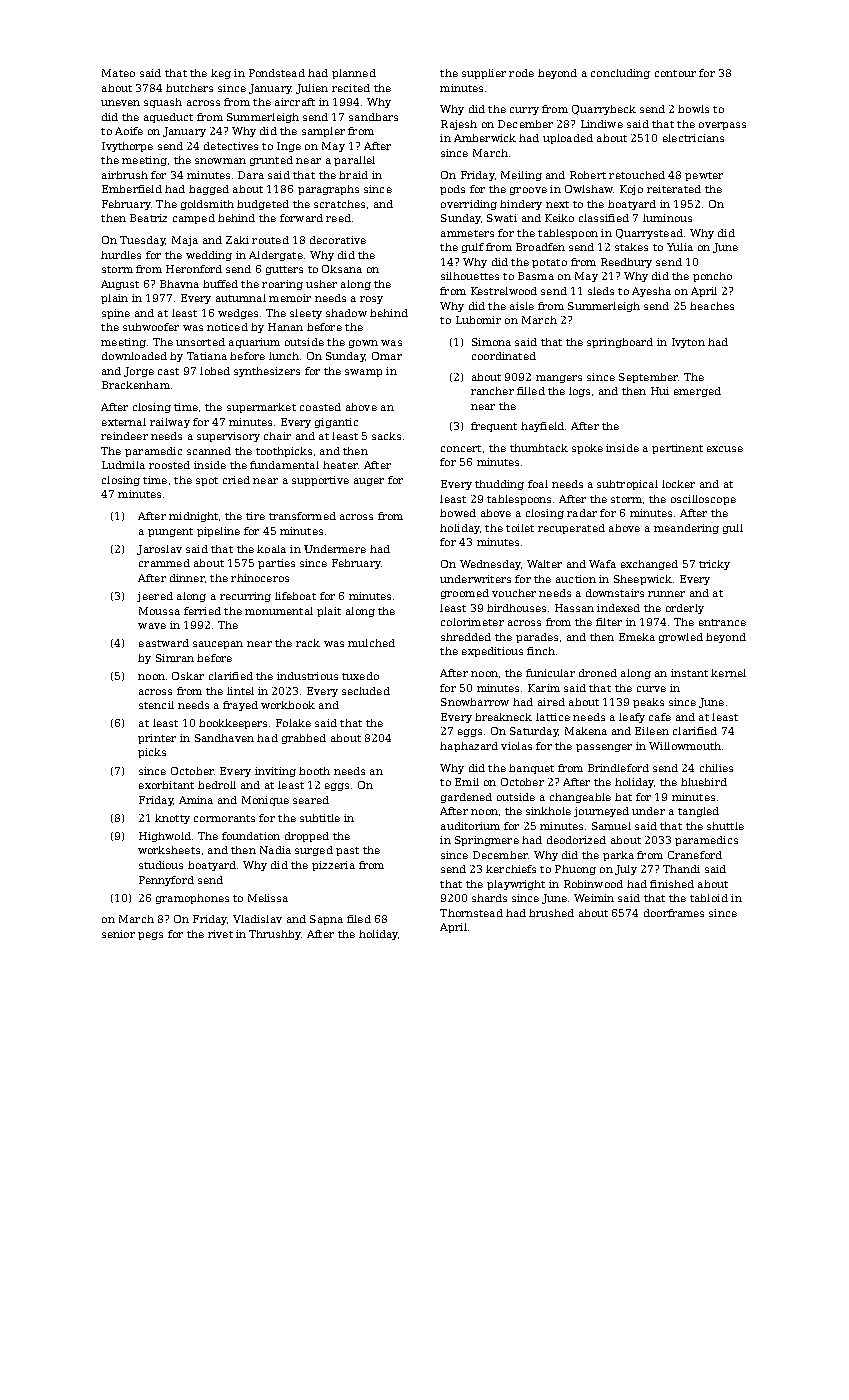 The width and height of the screenshot is (849, 1400). What do you see at coordinates (118, 73) in the screenshot?
I see `Mateo` at bounding box center [118, 73].
